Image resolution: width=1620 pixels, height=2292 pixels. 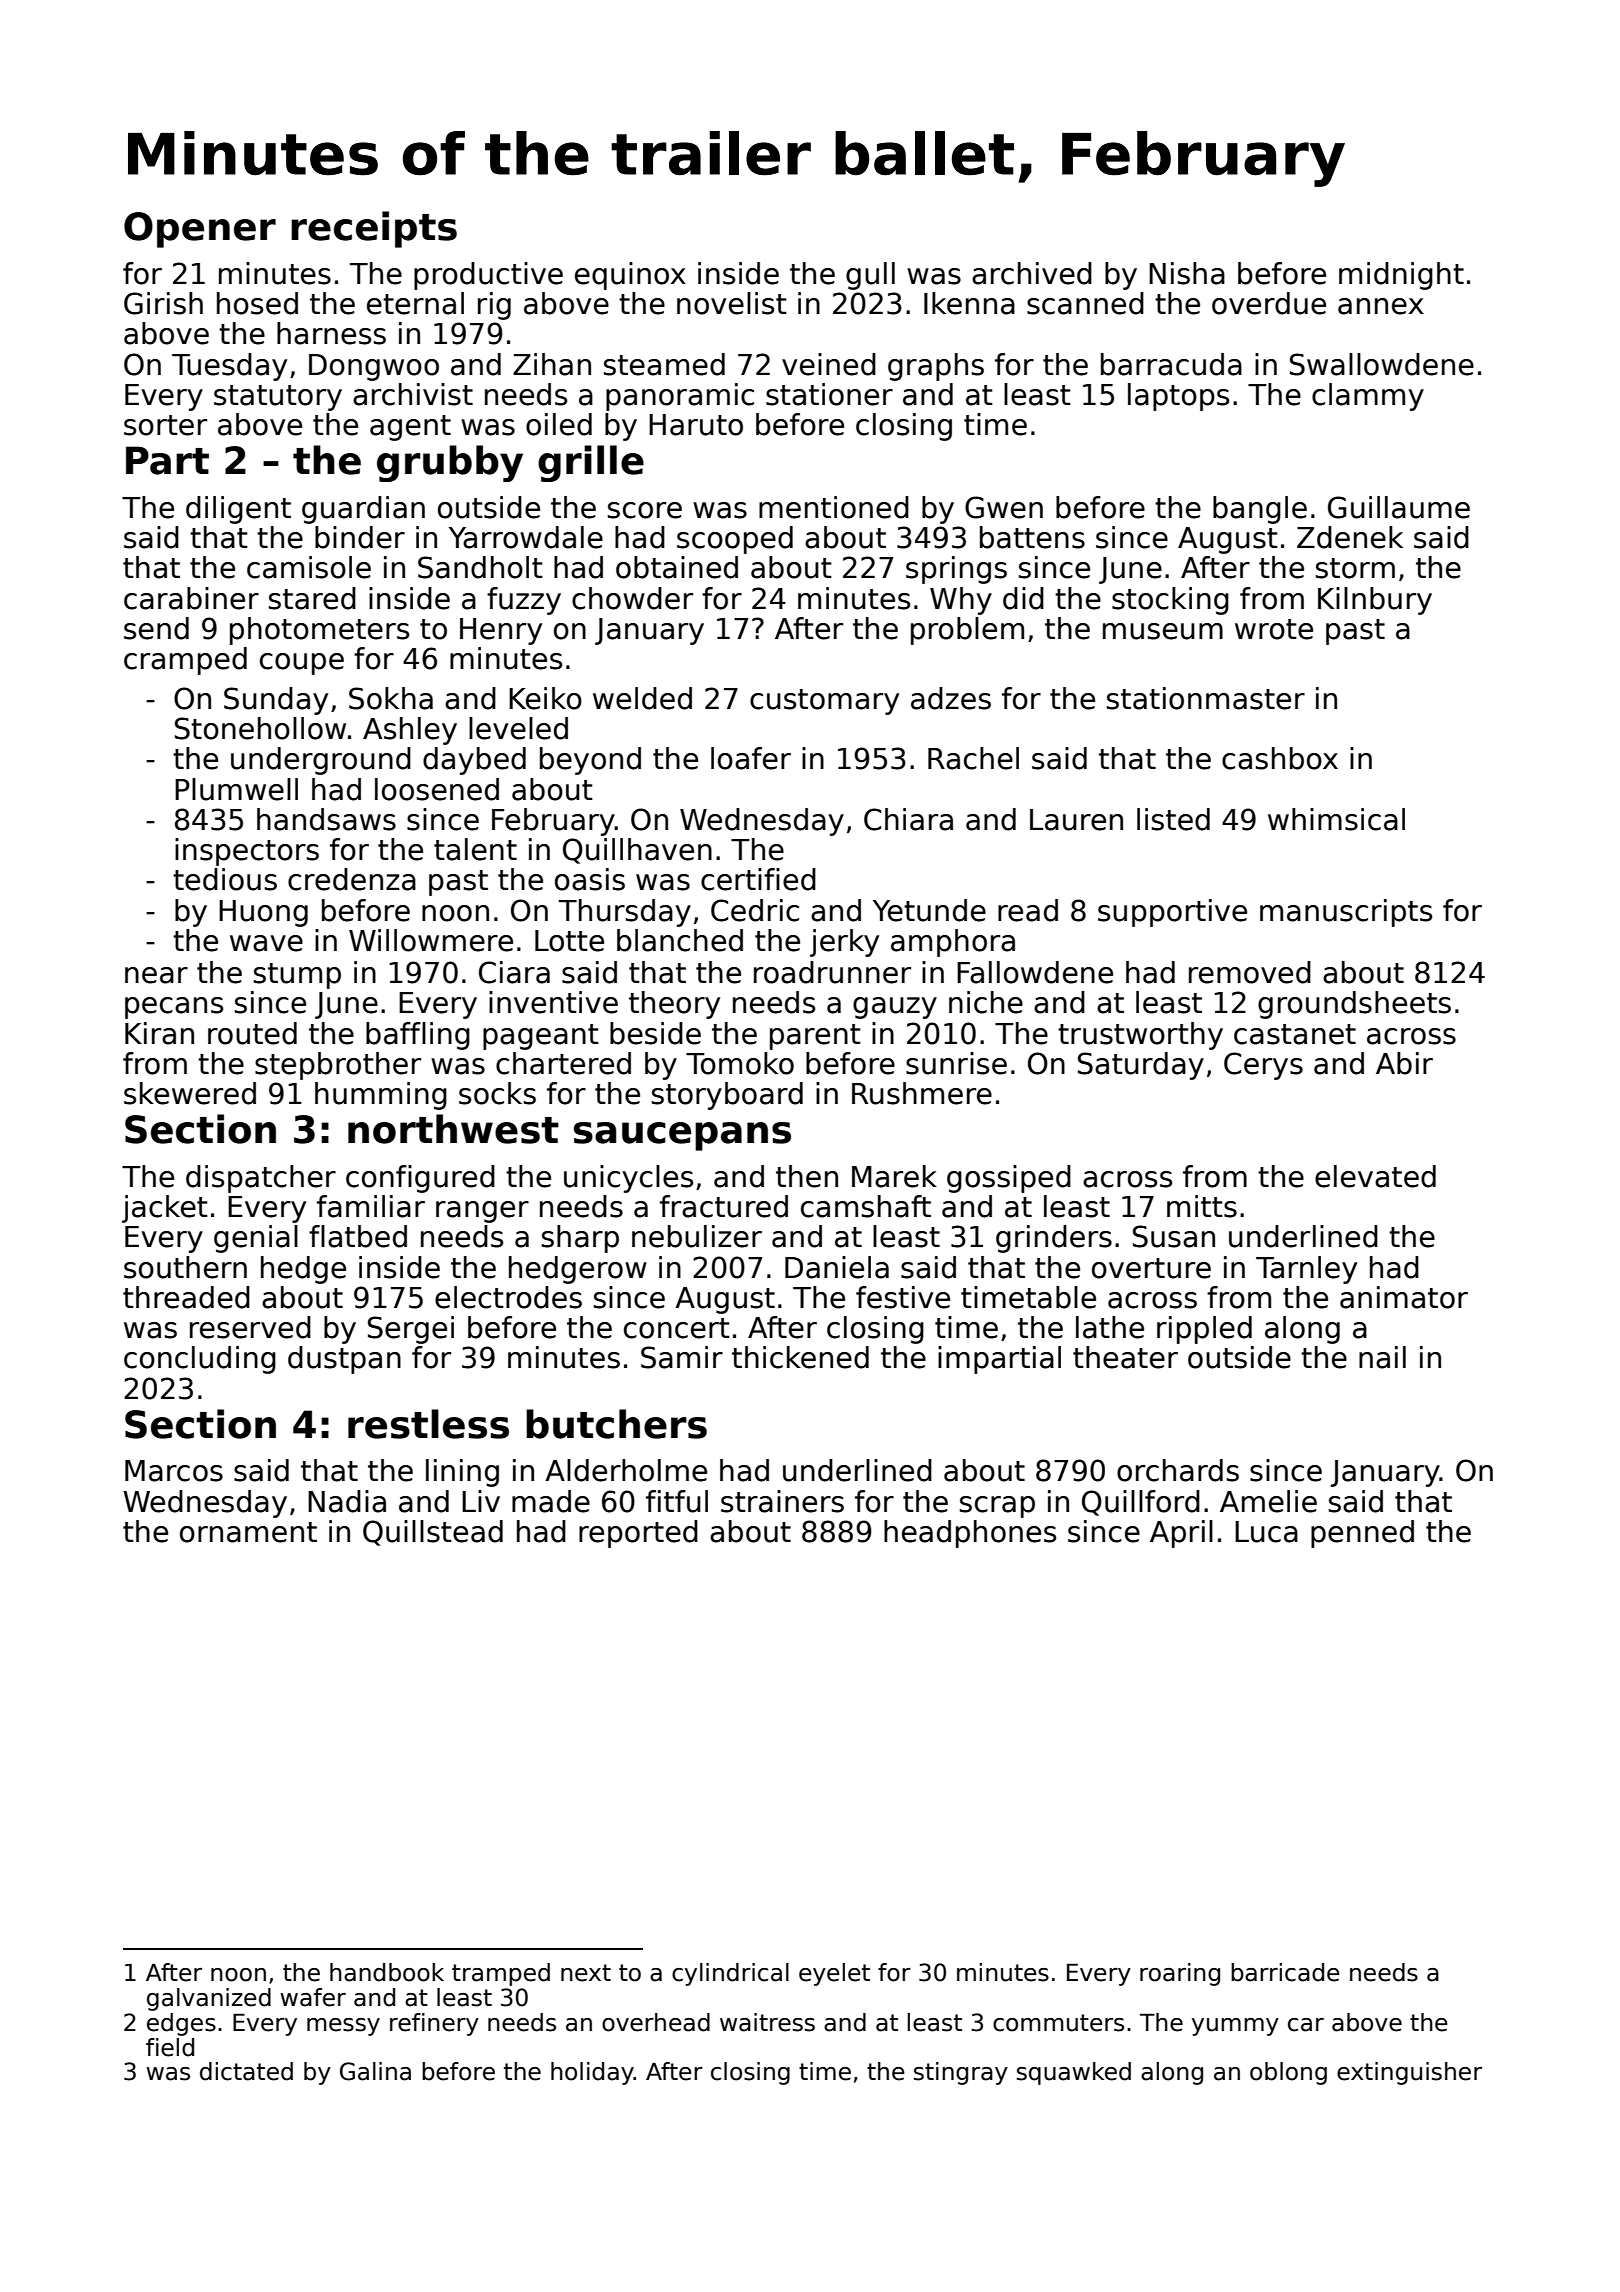 I want to click on Girish, so click(x=163, y=303).
